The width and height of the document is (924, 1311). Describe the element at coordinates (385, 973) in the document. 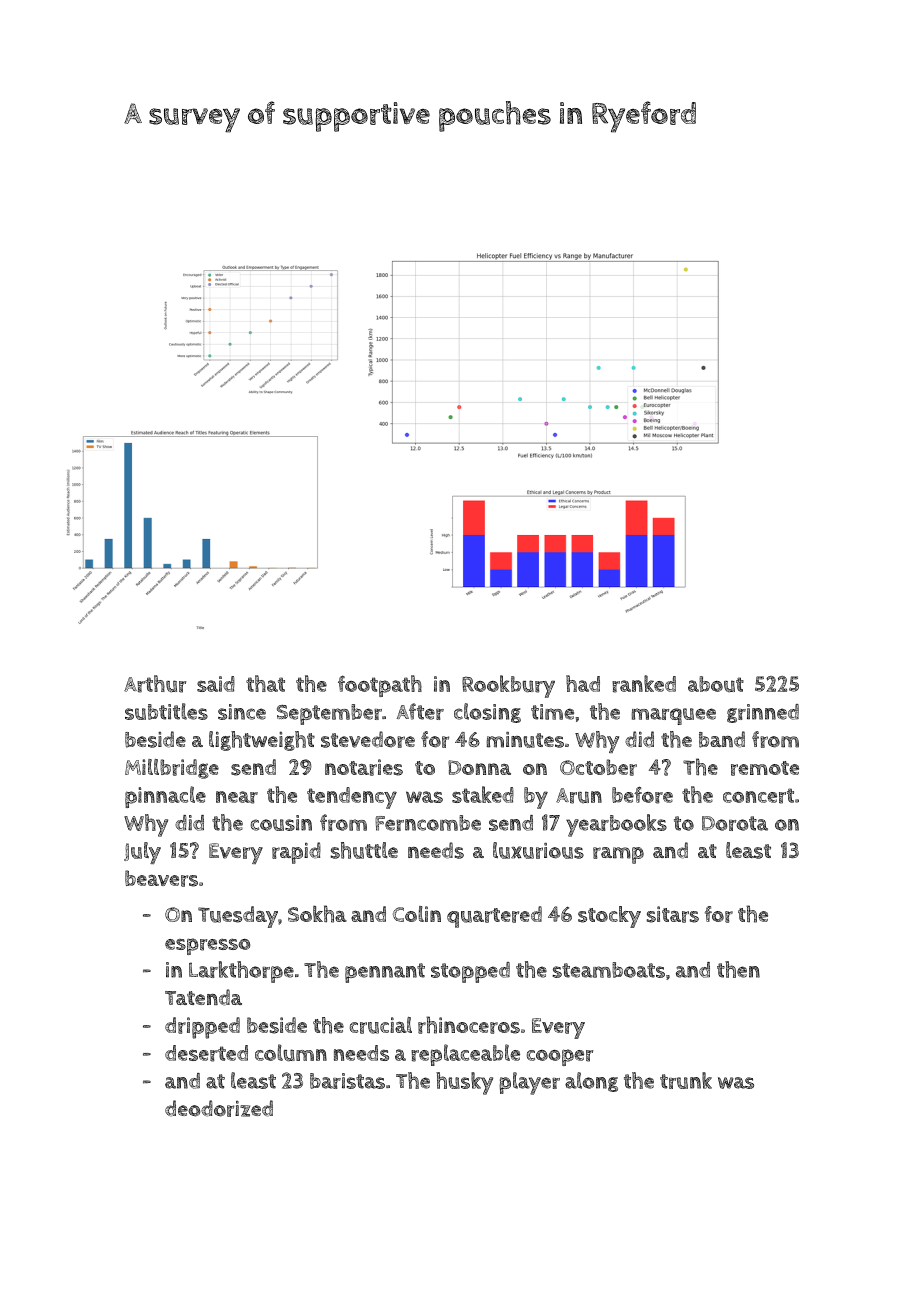

I see `pennant` at that location.
